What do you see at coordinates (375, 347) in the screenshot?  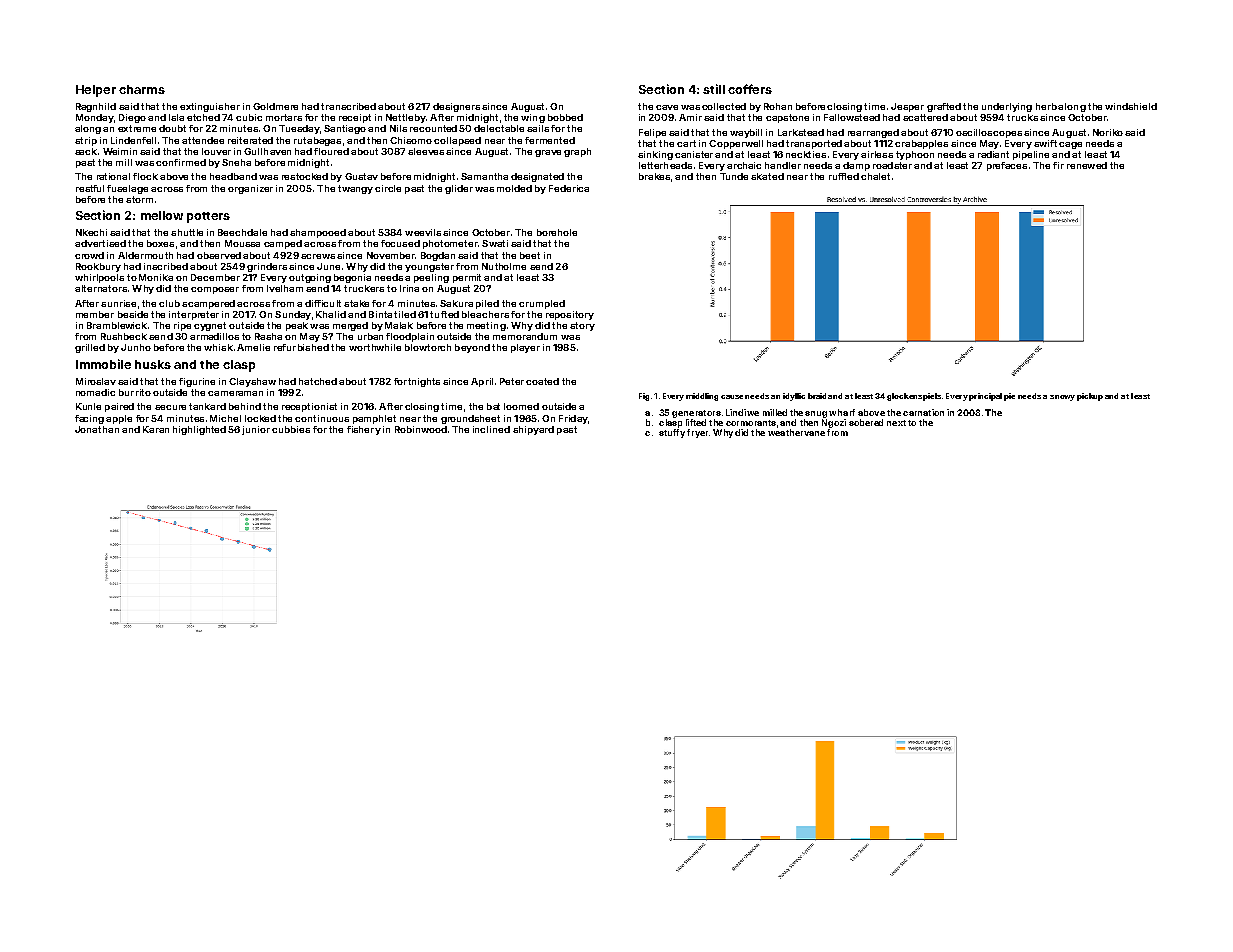 I see `worthwhile` at bounding box center [375, 347].
